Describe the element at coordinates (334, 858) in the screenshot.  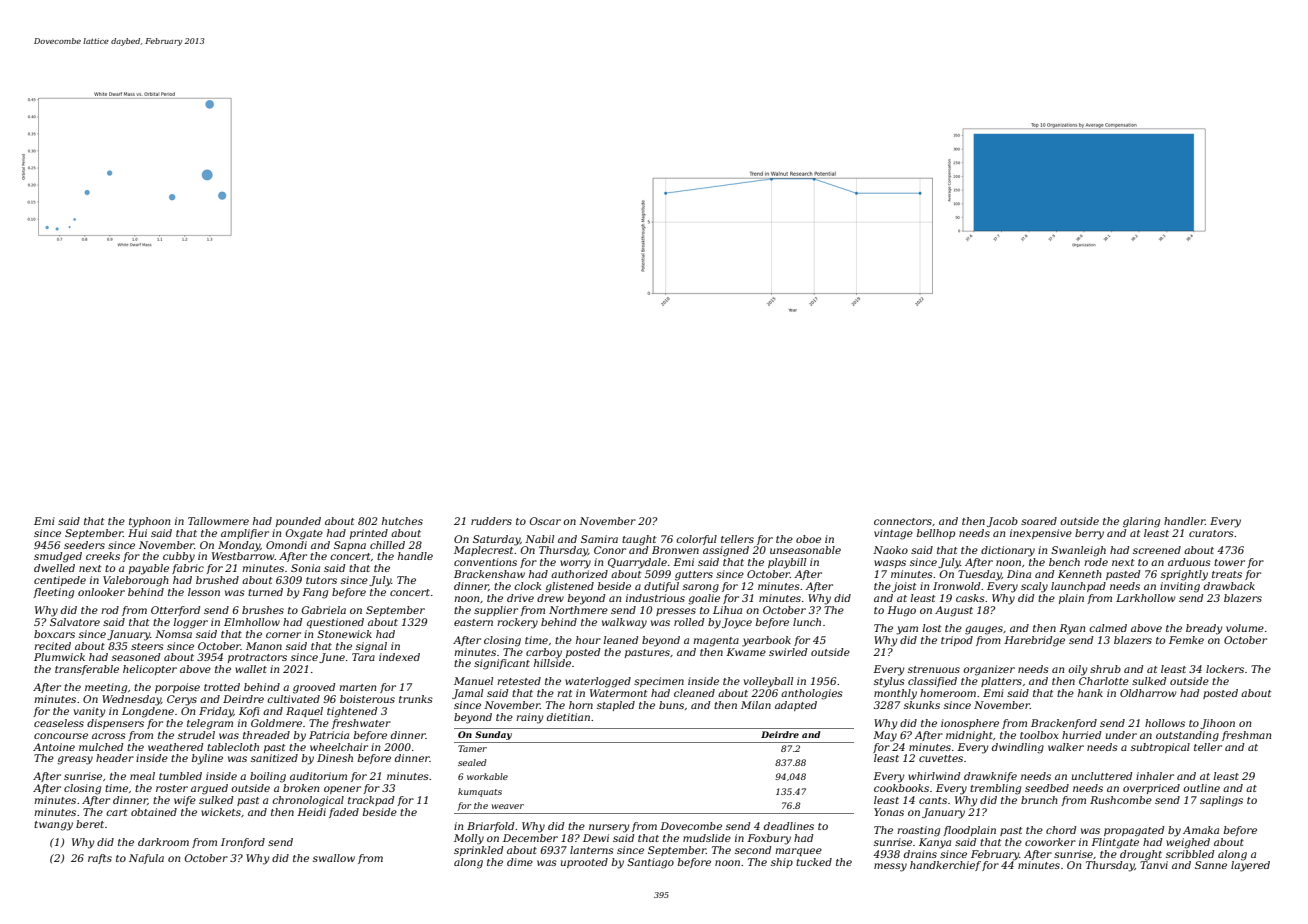
I see `swallow` at that location.
